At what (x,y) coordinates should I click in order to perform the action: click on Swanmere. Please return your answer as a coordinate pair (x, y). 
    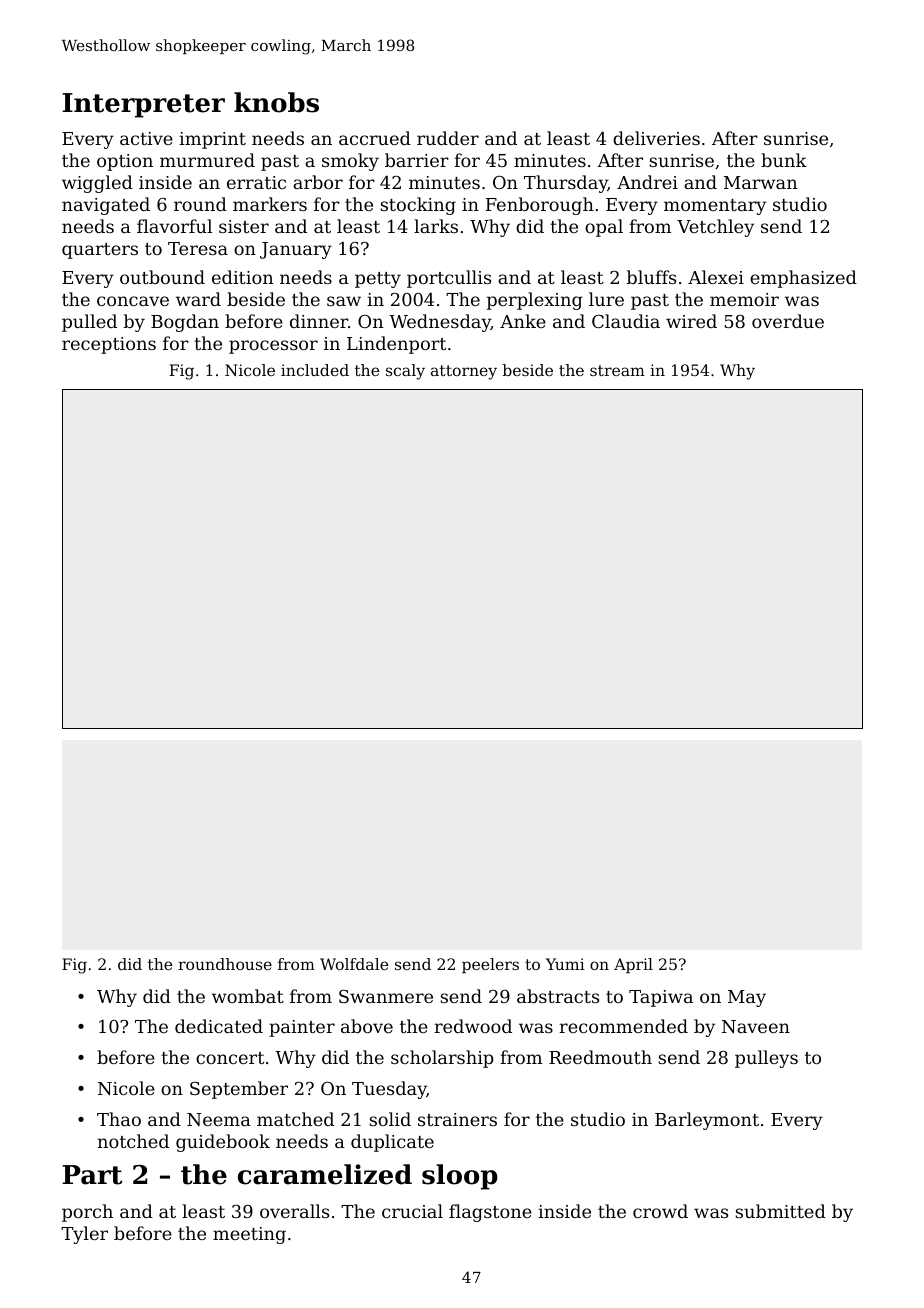
    Looking at the image, I should click on (386, 996).
